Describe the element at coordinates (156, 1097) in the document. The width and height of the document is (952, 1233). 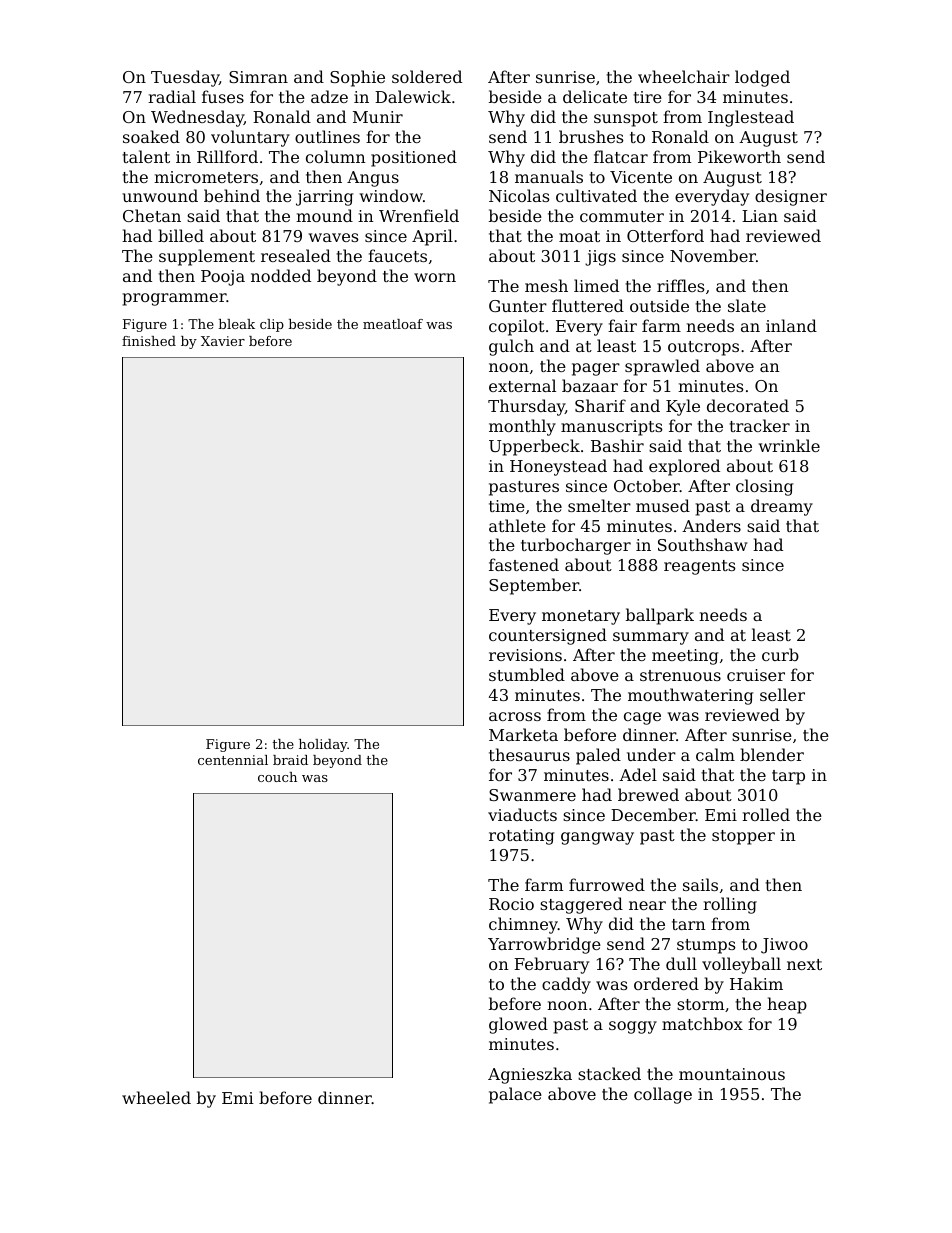
I see `wheeled` at that location.
